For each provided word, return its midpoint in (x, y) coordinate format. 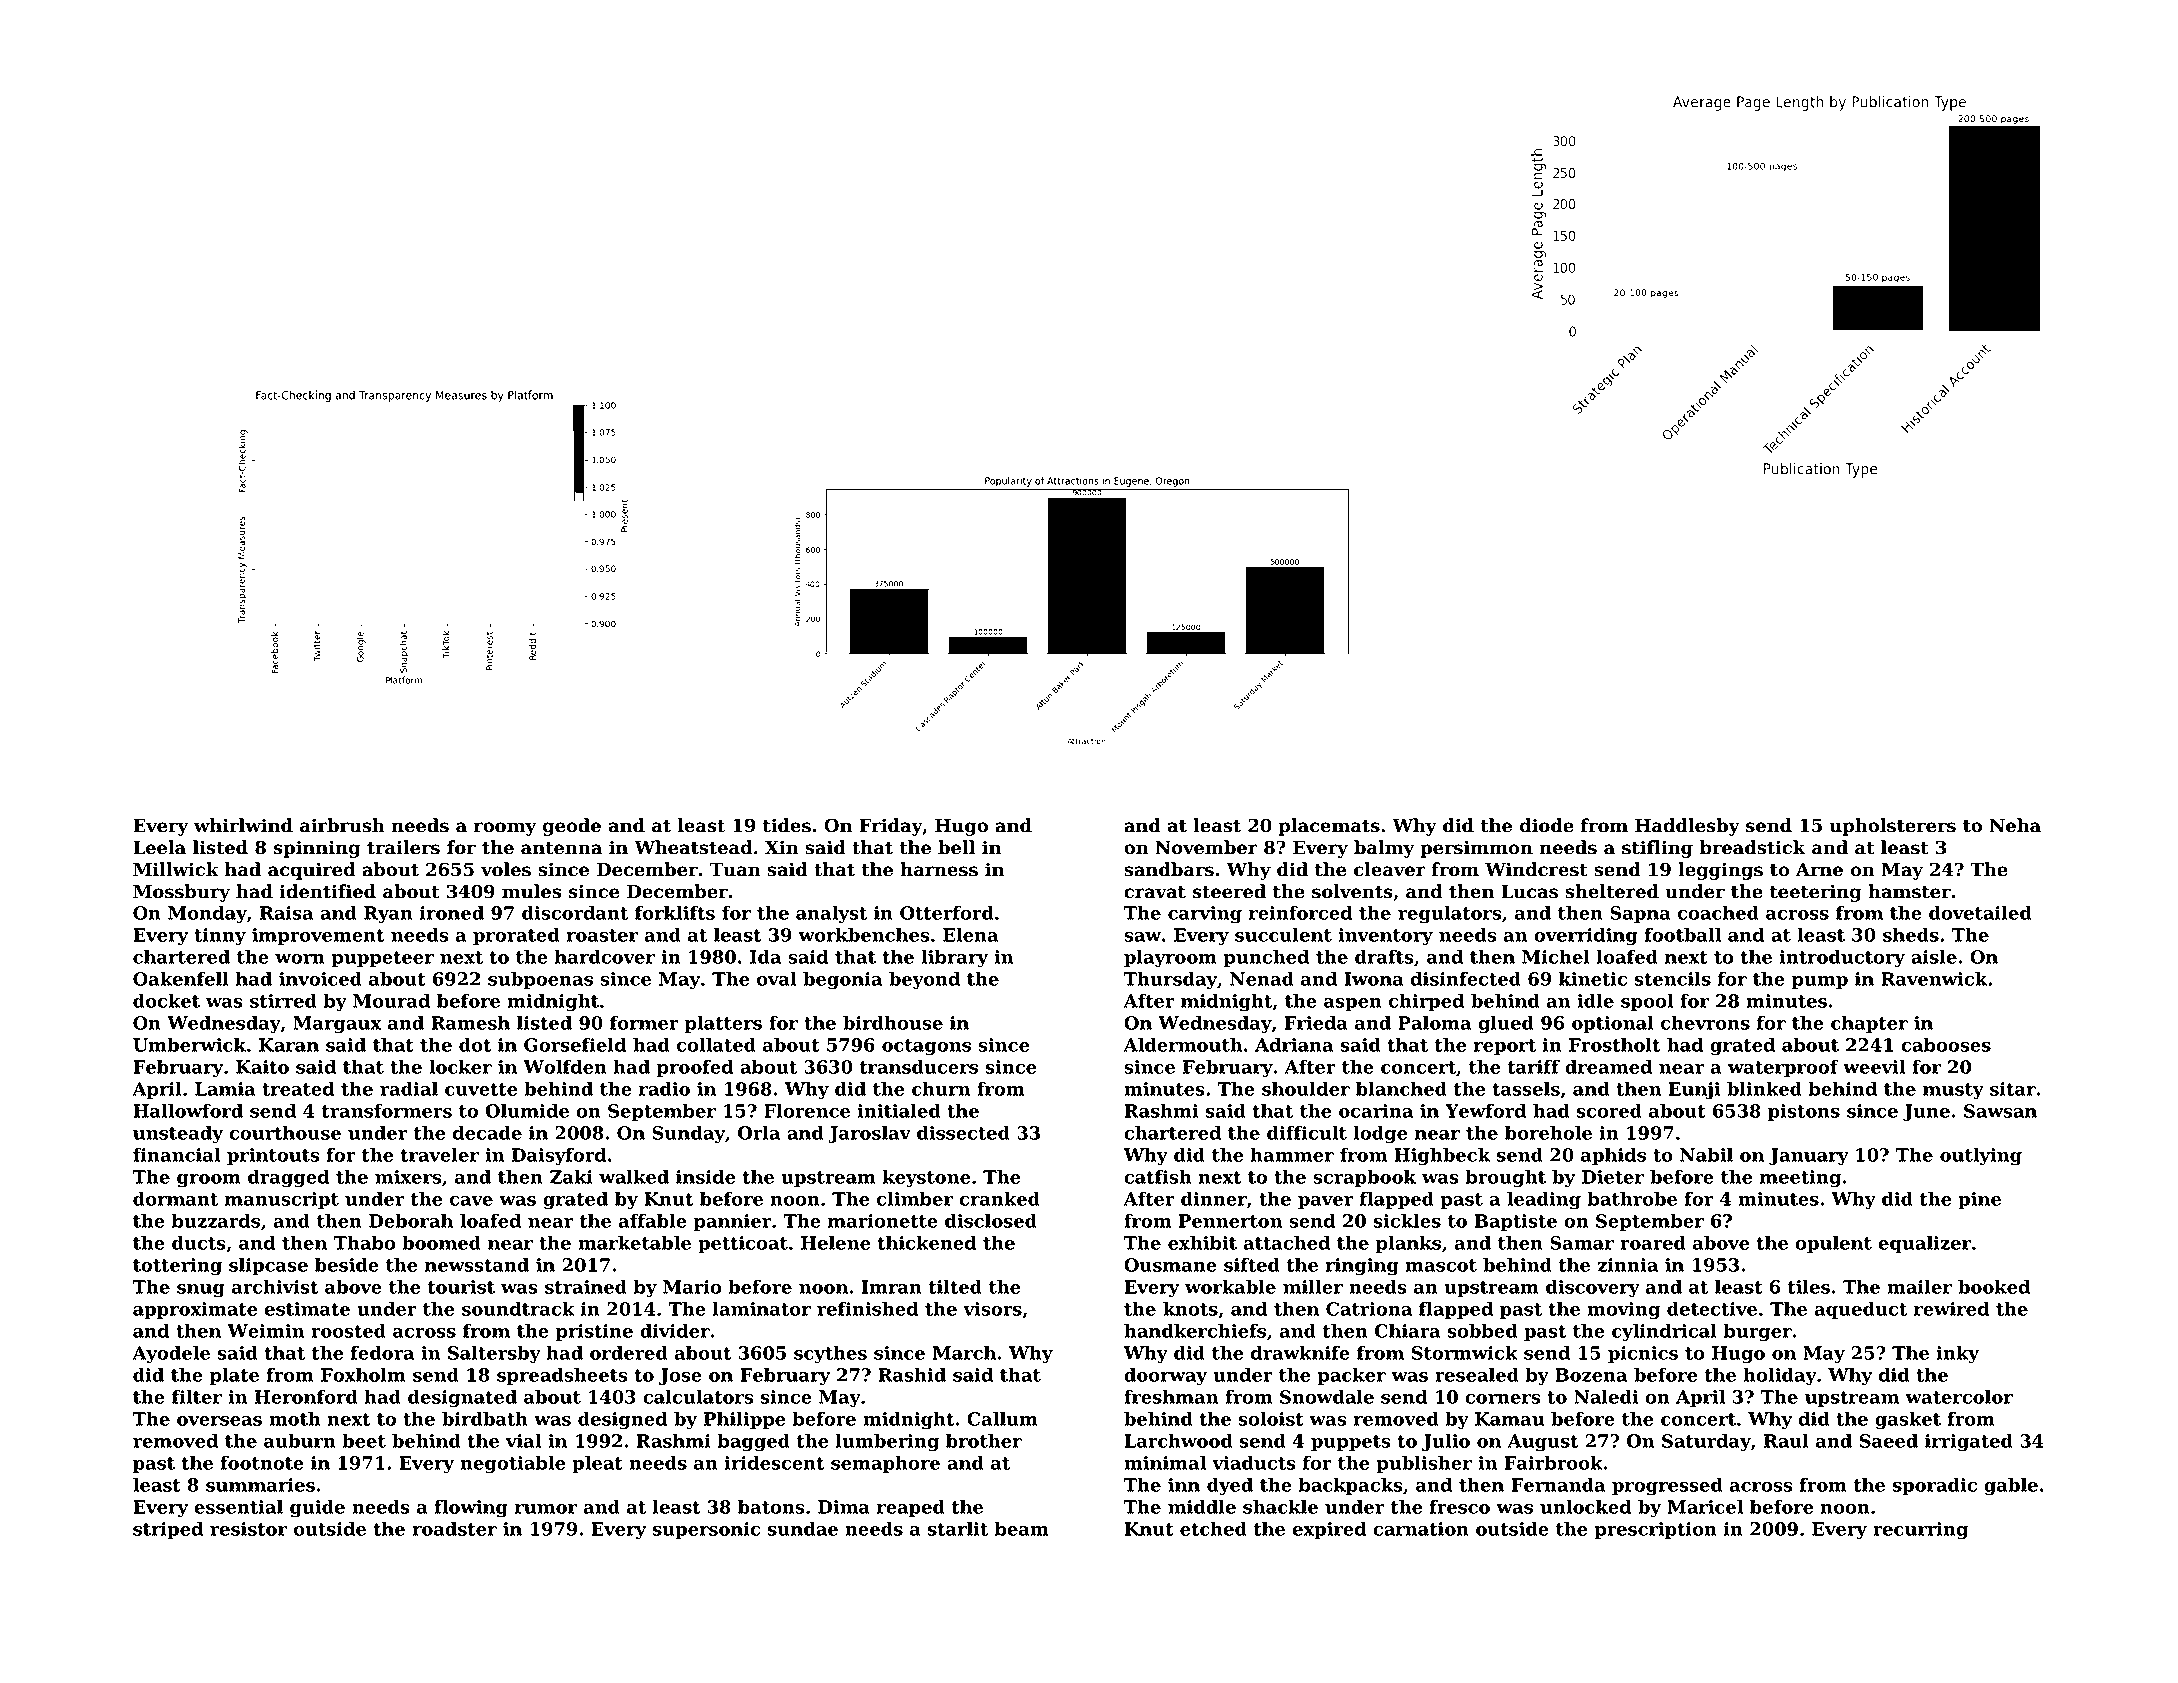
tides (787, 825)
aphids (1613, 1156)
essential (238, 1506)
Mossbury (181, 893)
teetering (1815, 893)
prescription (1655, 1530)
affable (653, 1220)
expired (1329, 1530)
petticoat (743, 1244)
